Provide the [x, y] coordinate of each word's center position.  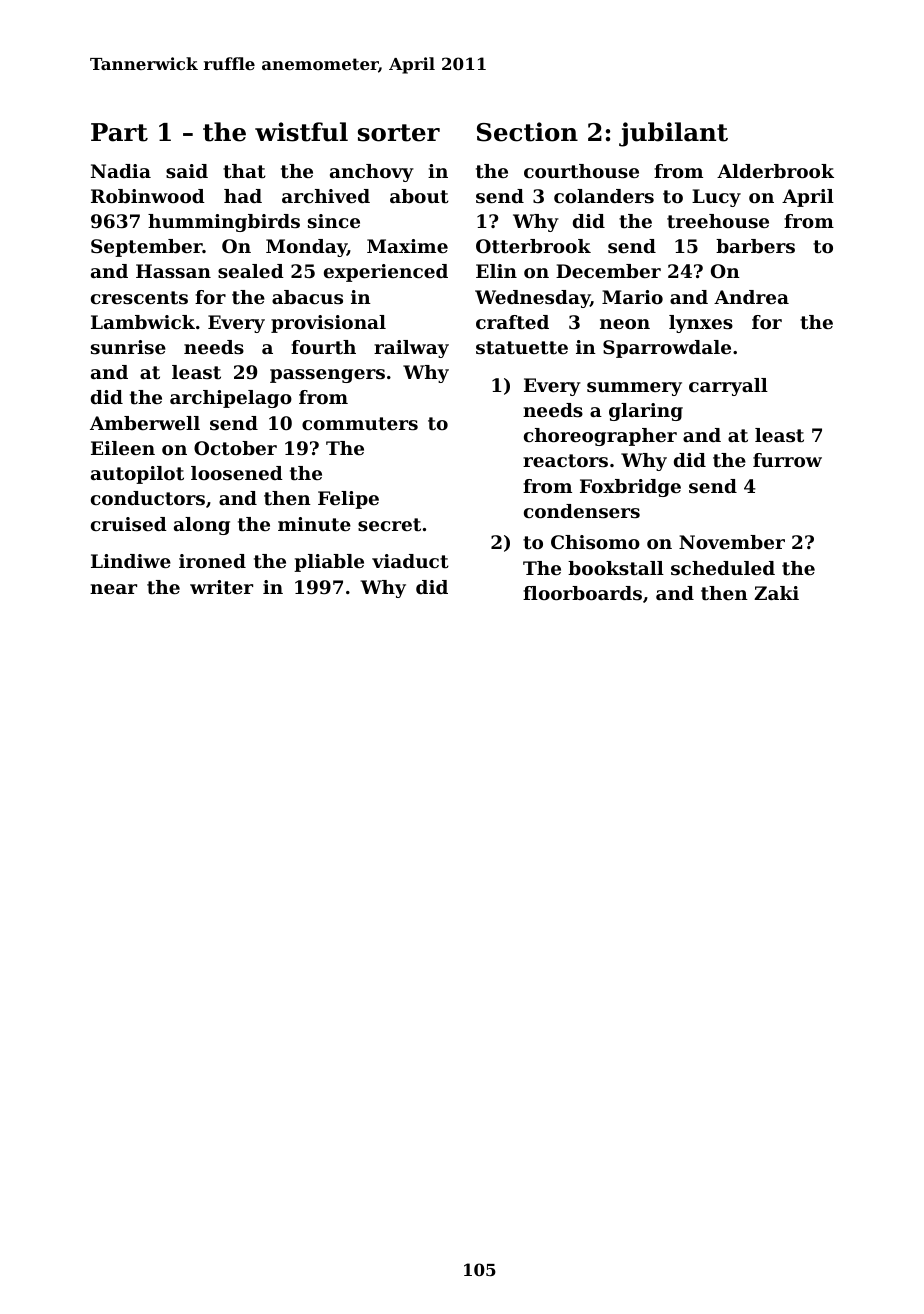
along [202, 526]
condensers [582, 511]
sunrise [128, 347]
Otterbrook [533, 246]
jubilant [673, 134]
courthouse [581, 171]
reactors [565, 460]
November [732, 542]
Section [527, 132]
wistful [301, 132]
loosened [237, 473]
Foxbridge [630, 488]
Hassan [173, 271]
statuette [522, 348]
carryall [728, 387]
